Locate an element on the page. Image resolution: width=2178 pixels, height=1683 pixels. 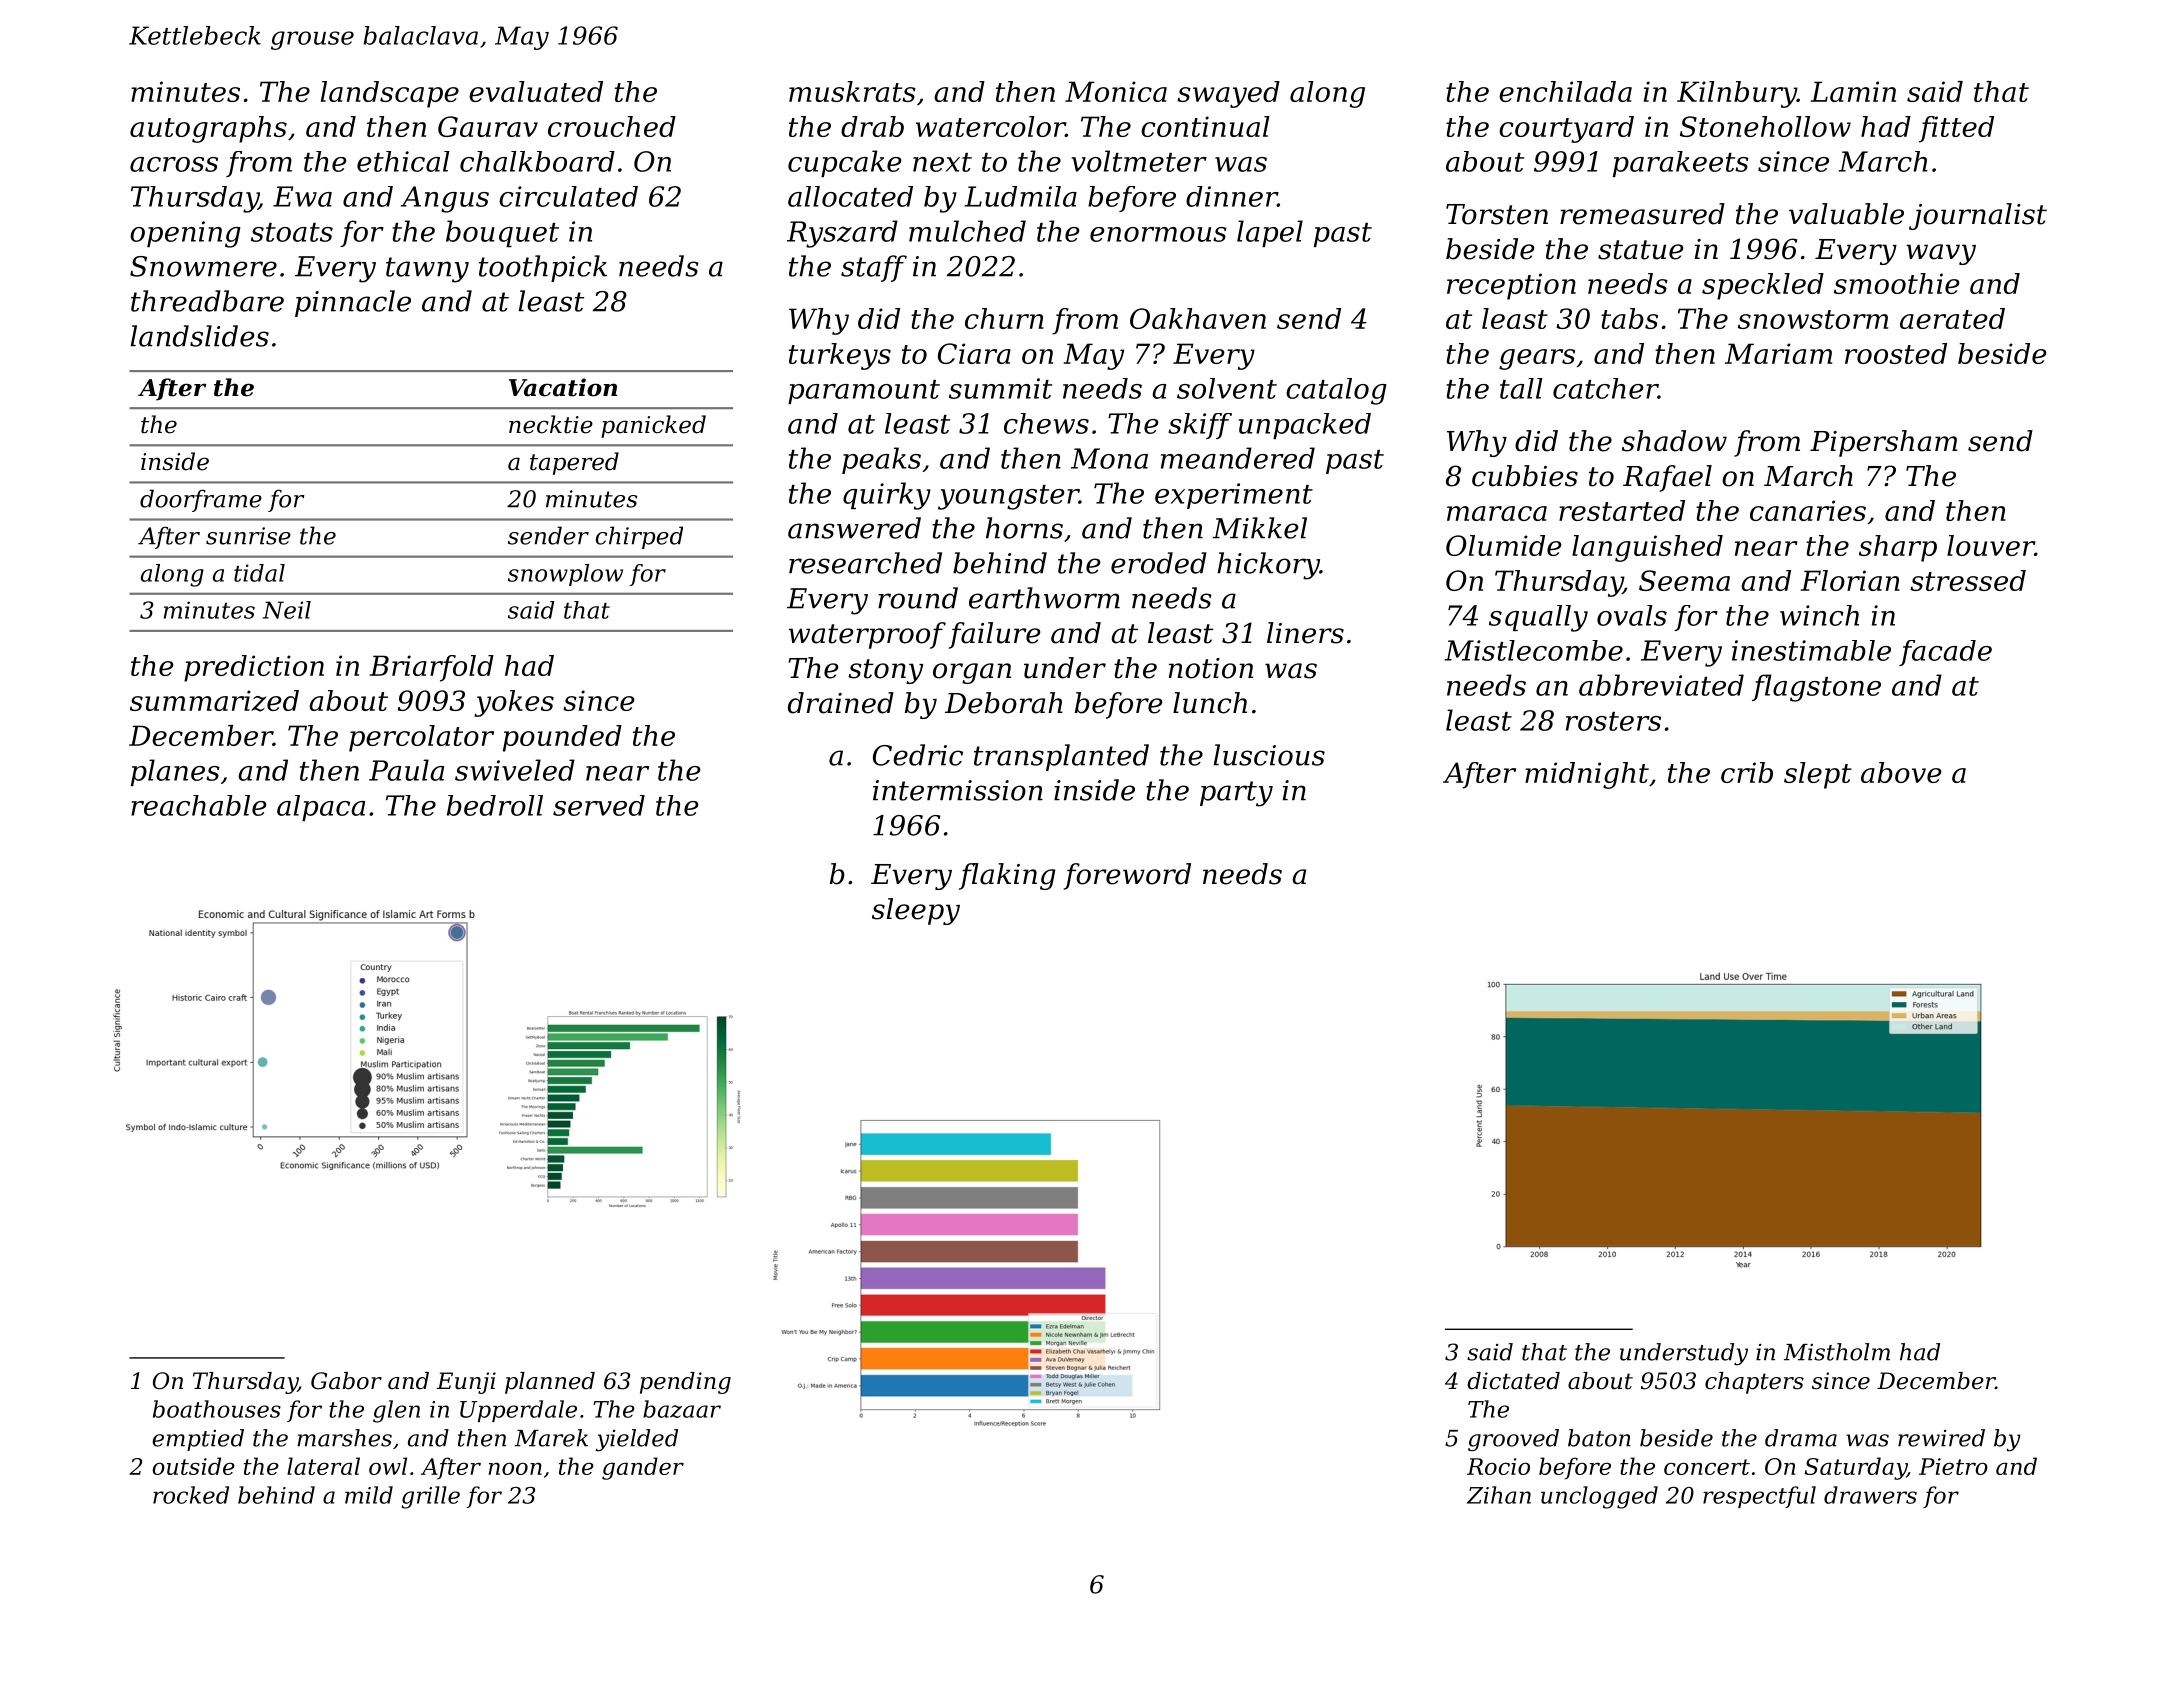
cubbies is located at coordinates (1525, 476).
